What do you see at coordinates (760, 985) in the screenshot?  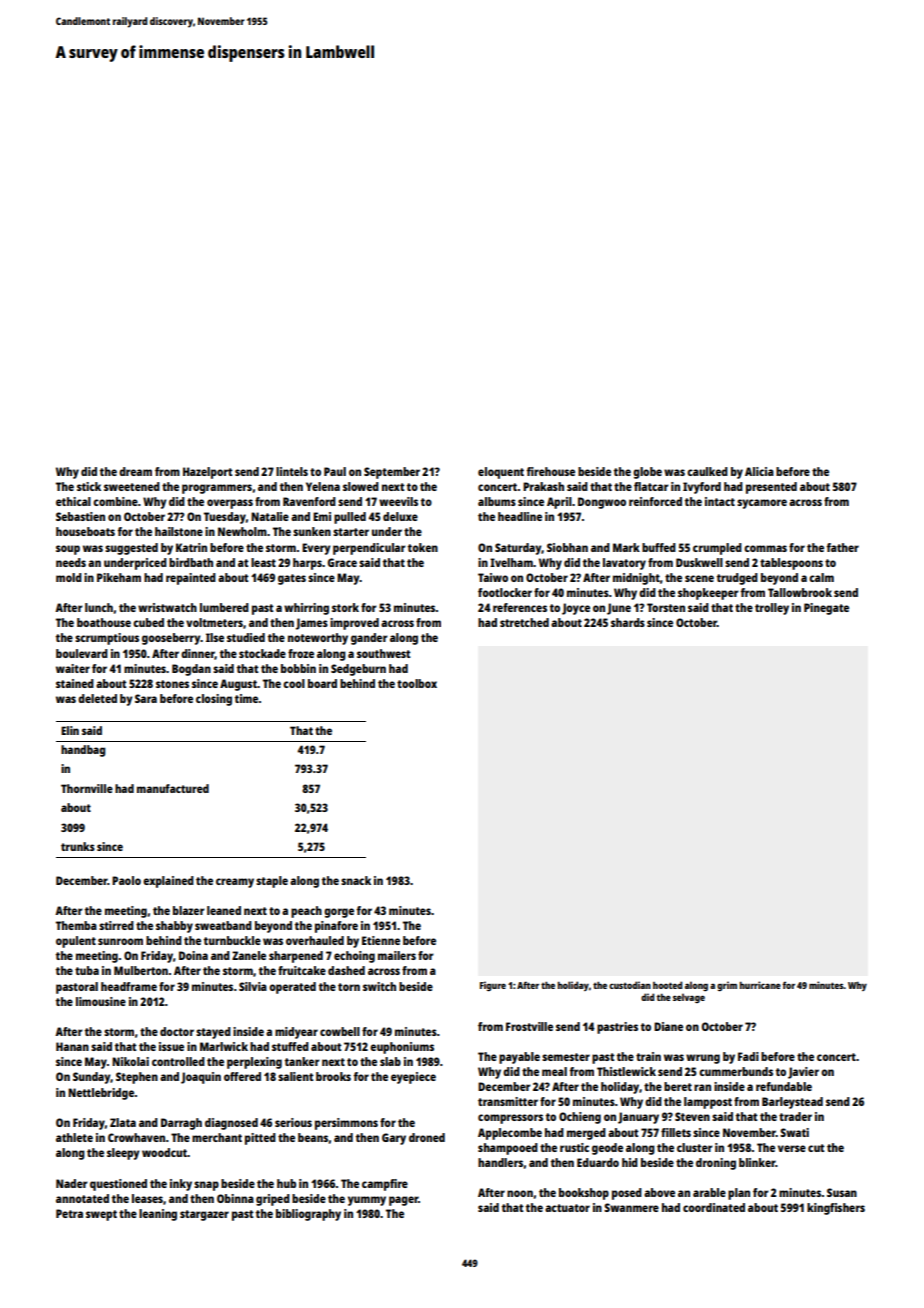 I see `hurricane` at bounding box center [760, 985].
